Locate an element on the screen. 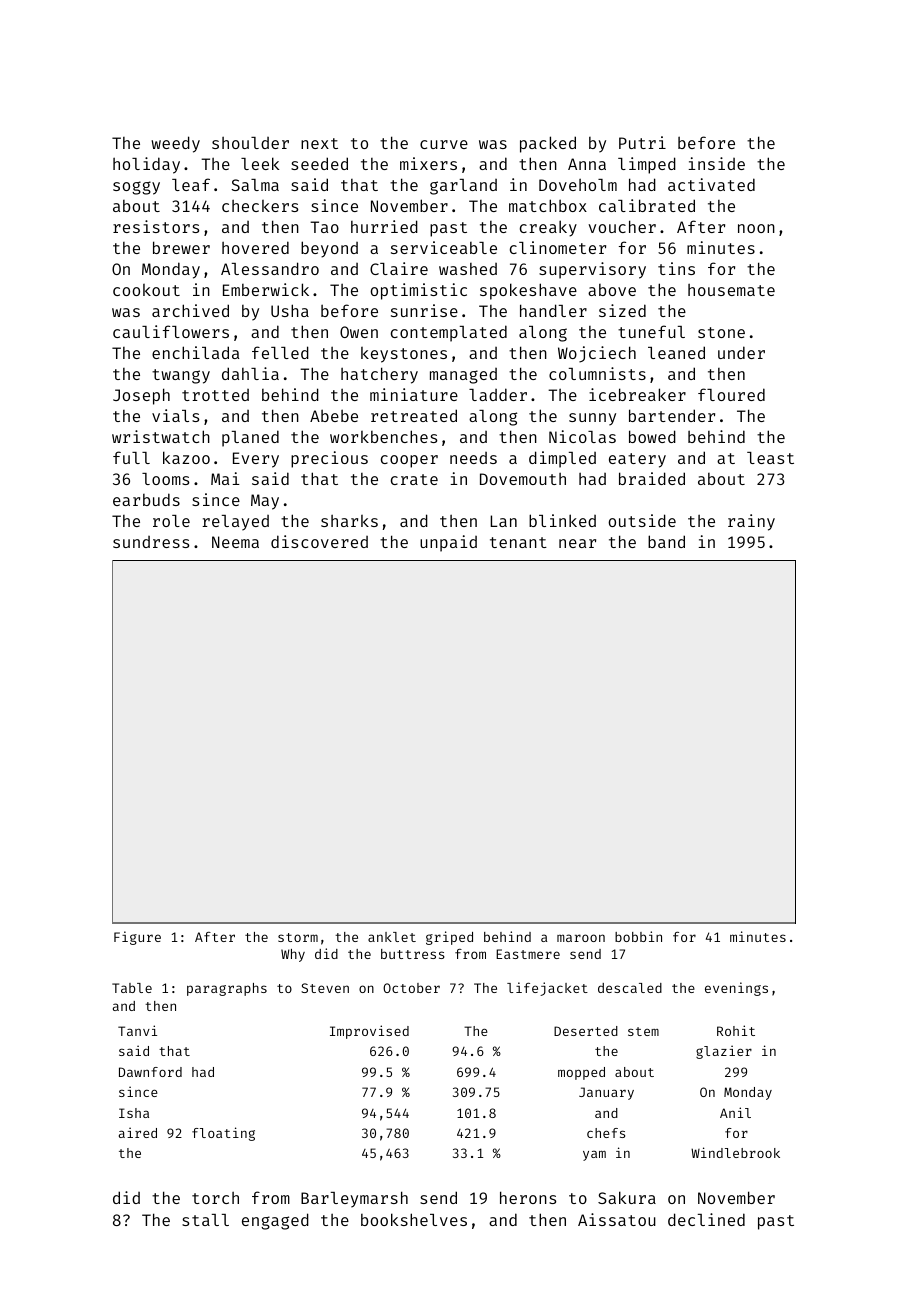  icebreaker is located at coordinates (637, 394).
